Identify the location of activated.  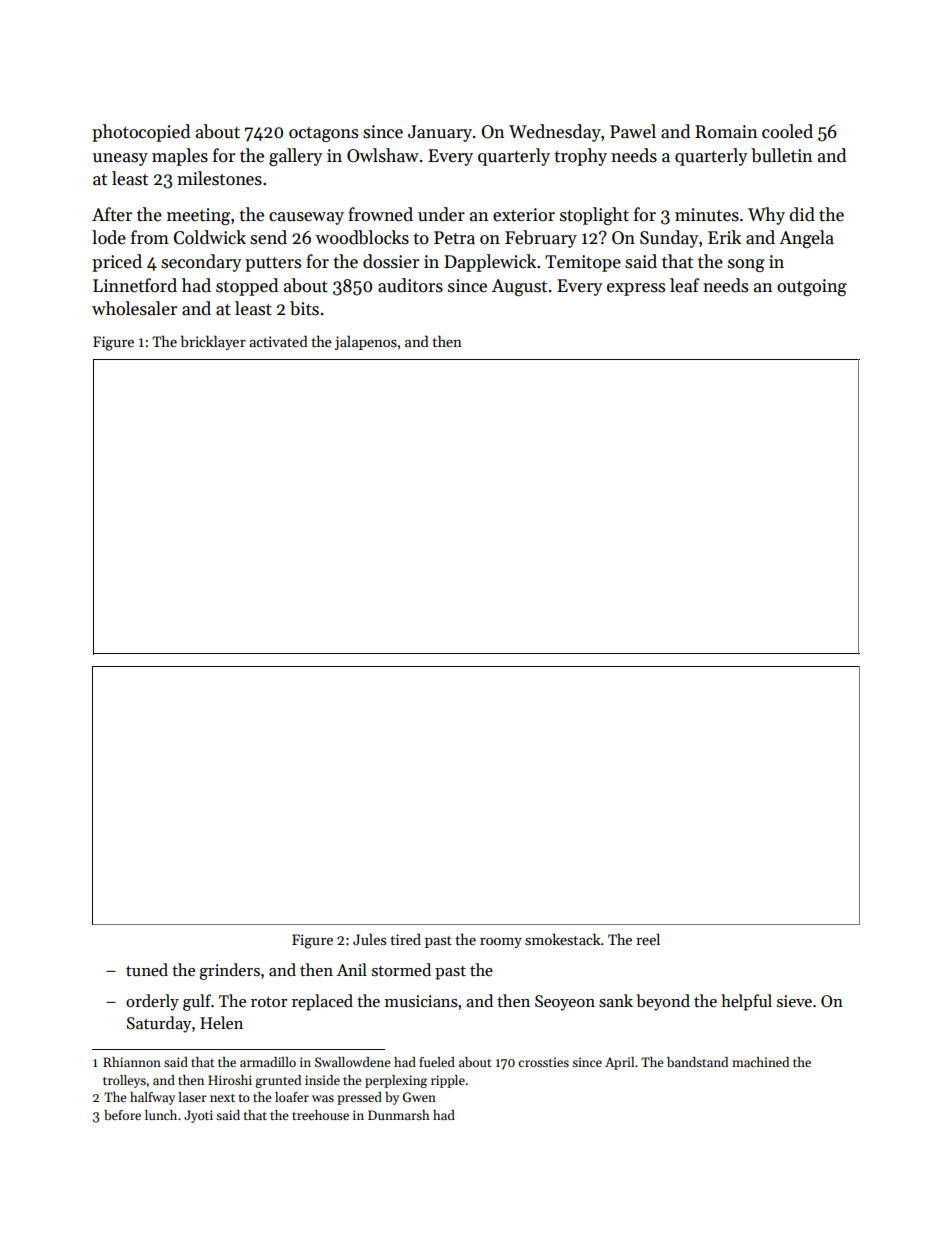
(278, 341).
